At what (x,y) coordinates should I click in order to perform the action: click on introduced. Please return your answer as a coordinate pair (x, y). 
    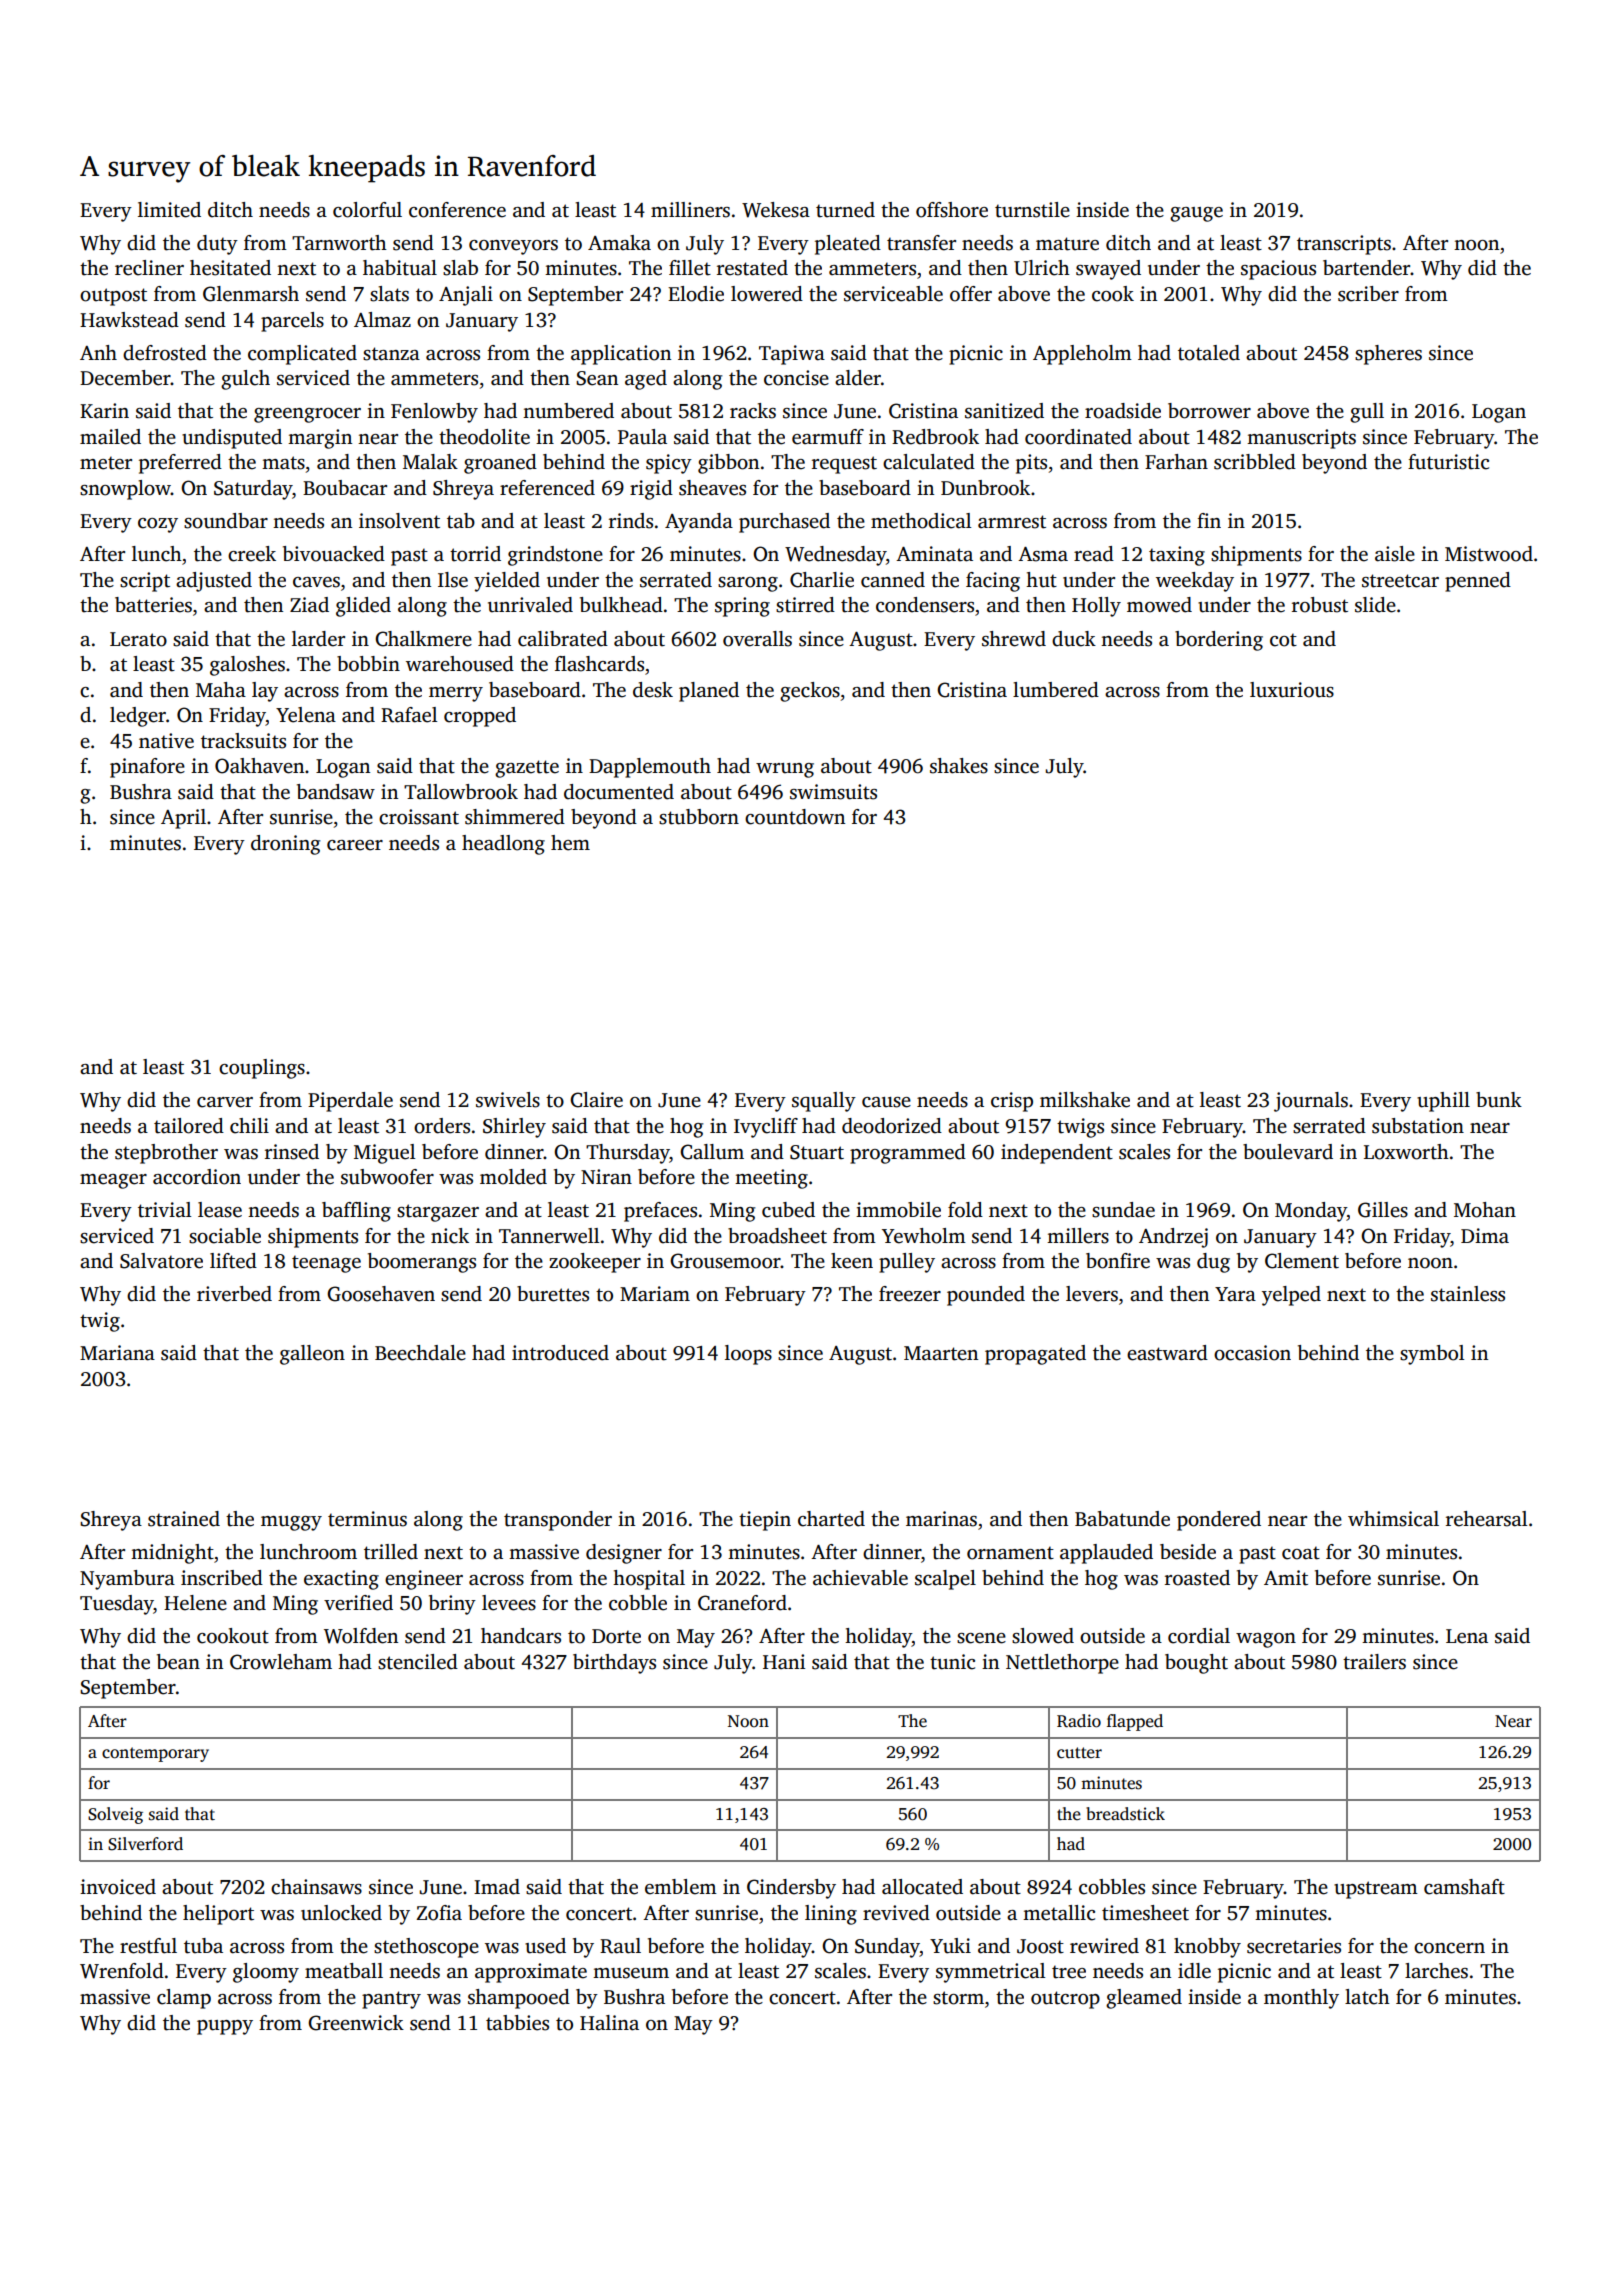
    Looking at the image, I should click on (560, 1353).
